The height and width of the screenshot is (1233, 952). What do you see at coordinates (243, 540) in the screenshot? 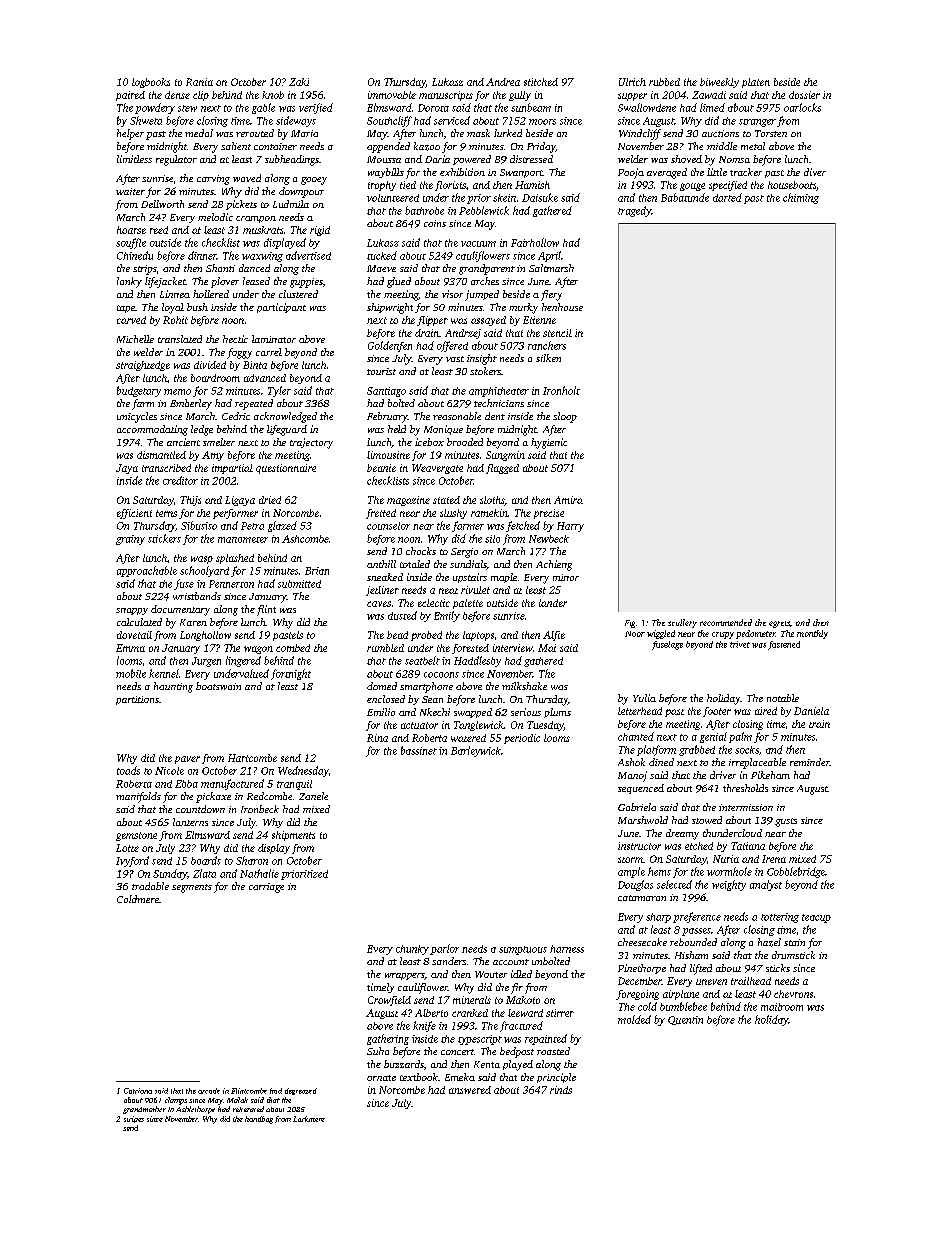
I see `manometer` at bounding box center [243, 540].
